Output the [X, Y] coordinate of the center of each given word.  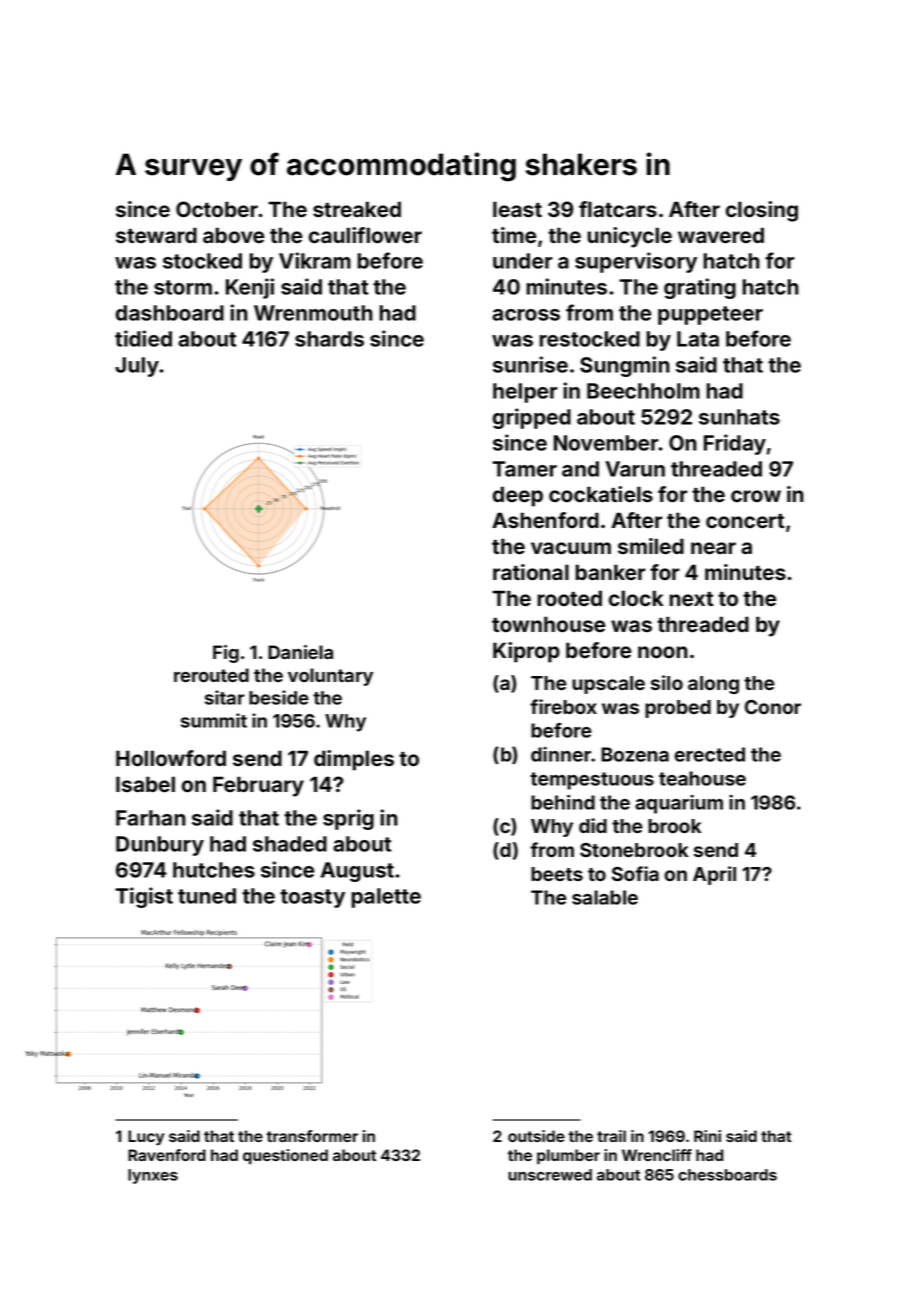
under [522, 261]
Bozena [635, 754]
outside [536, 1136]
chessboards [727, 1175]
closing [762, 211]
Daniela [300, 652]
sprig [348, 819]
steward [156, 235]
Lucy [146, 1138]
